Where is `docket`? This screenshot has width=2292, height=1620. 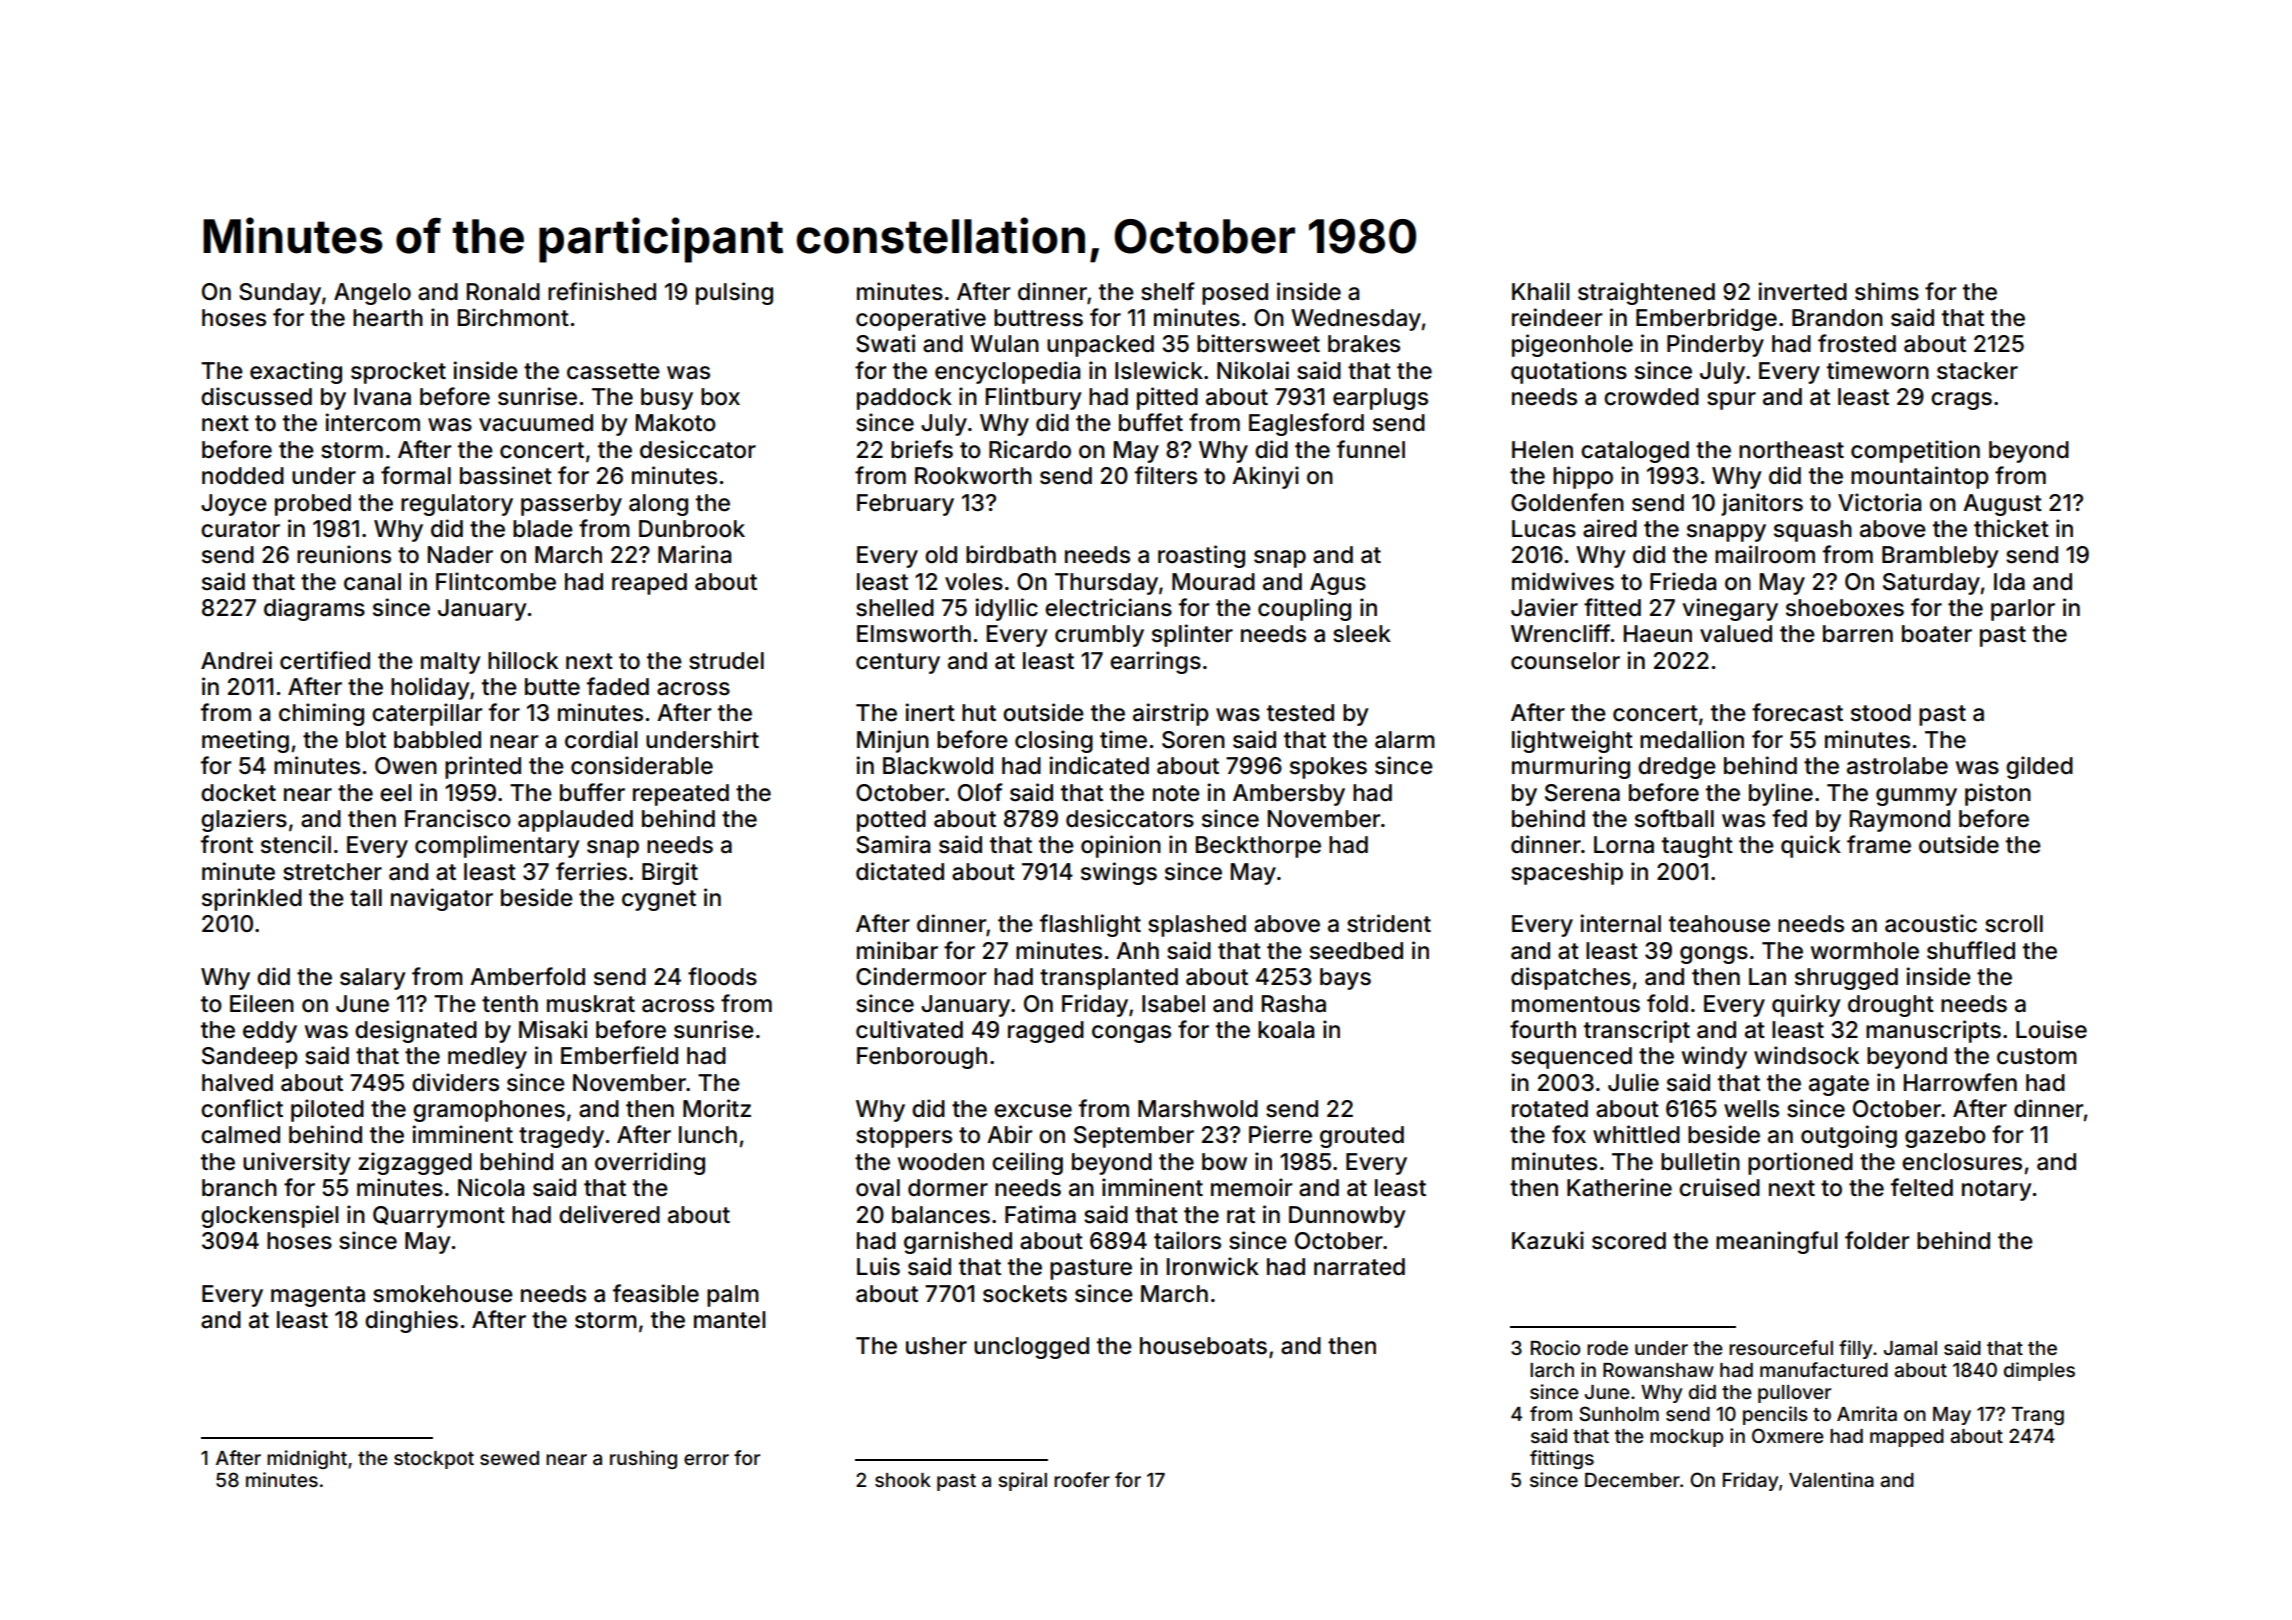 docket is located at coordinates (238, 793).
